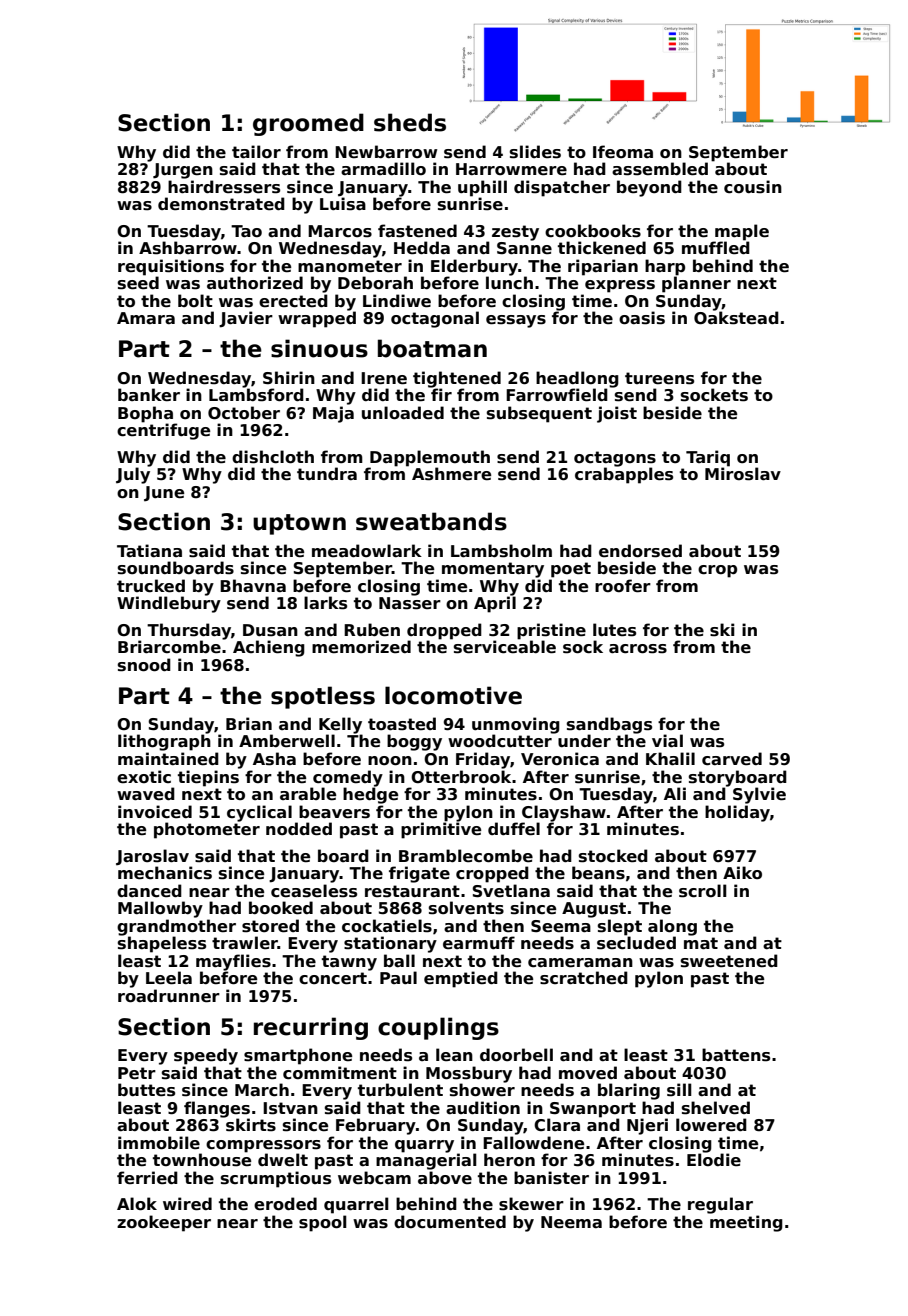  Describe the element at coordinates (183, 171) in the screenshot. I see `Jurgen` at that location.
